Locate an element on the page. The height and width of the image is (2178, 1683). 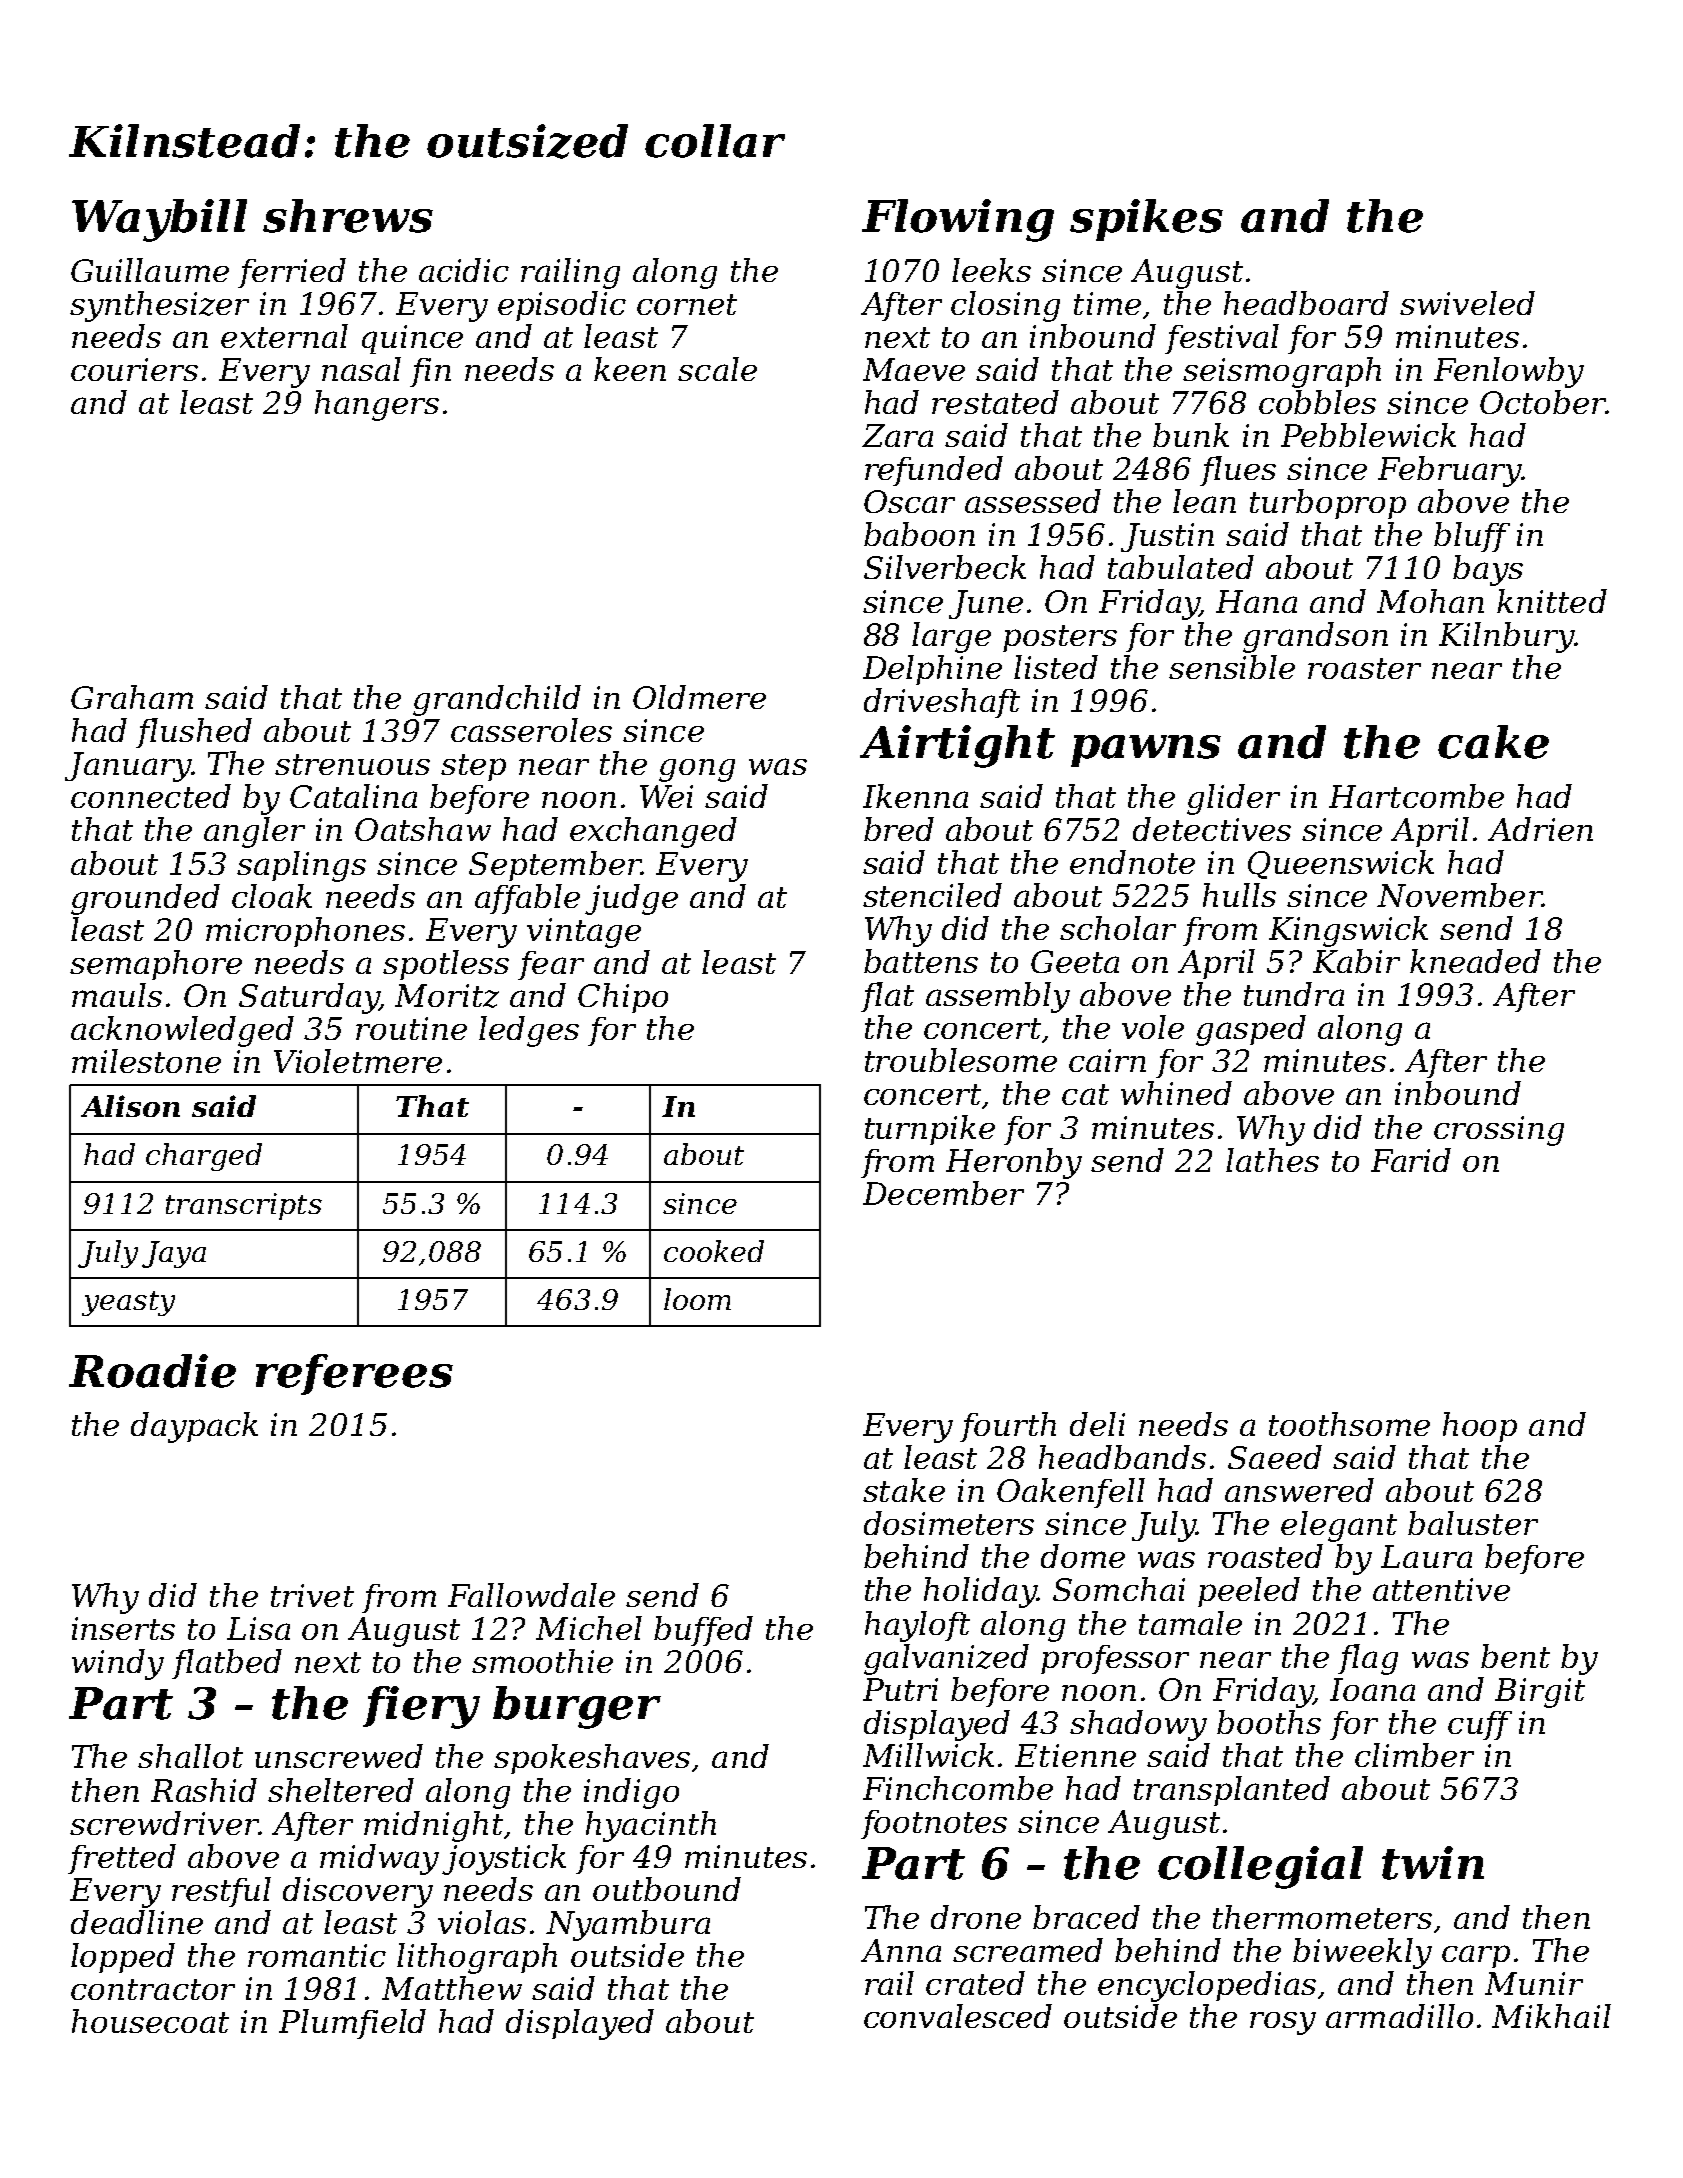
spikes is located at coordinates (1146, 220).
